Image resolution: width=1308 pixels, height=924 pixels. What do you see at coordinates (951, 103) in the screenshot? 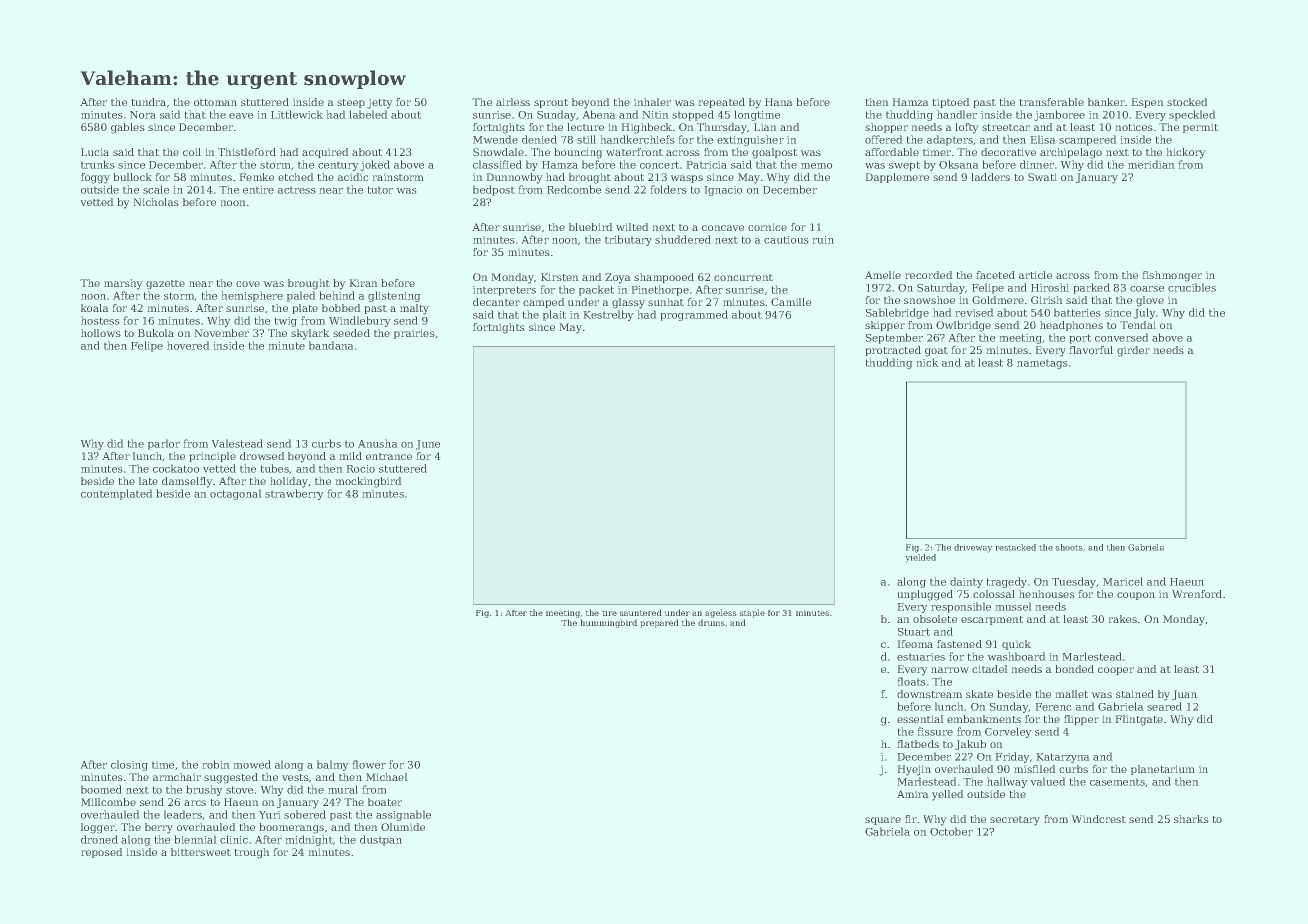
I see `tiptoed` at bounding box center [951, 103].
